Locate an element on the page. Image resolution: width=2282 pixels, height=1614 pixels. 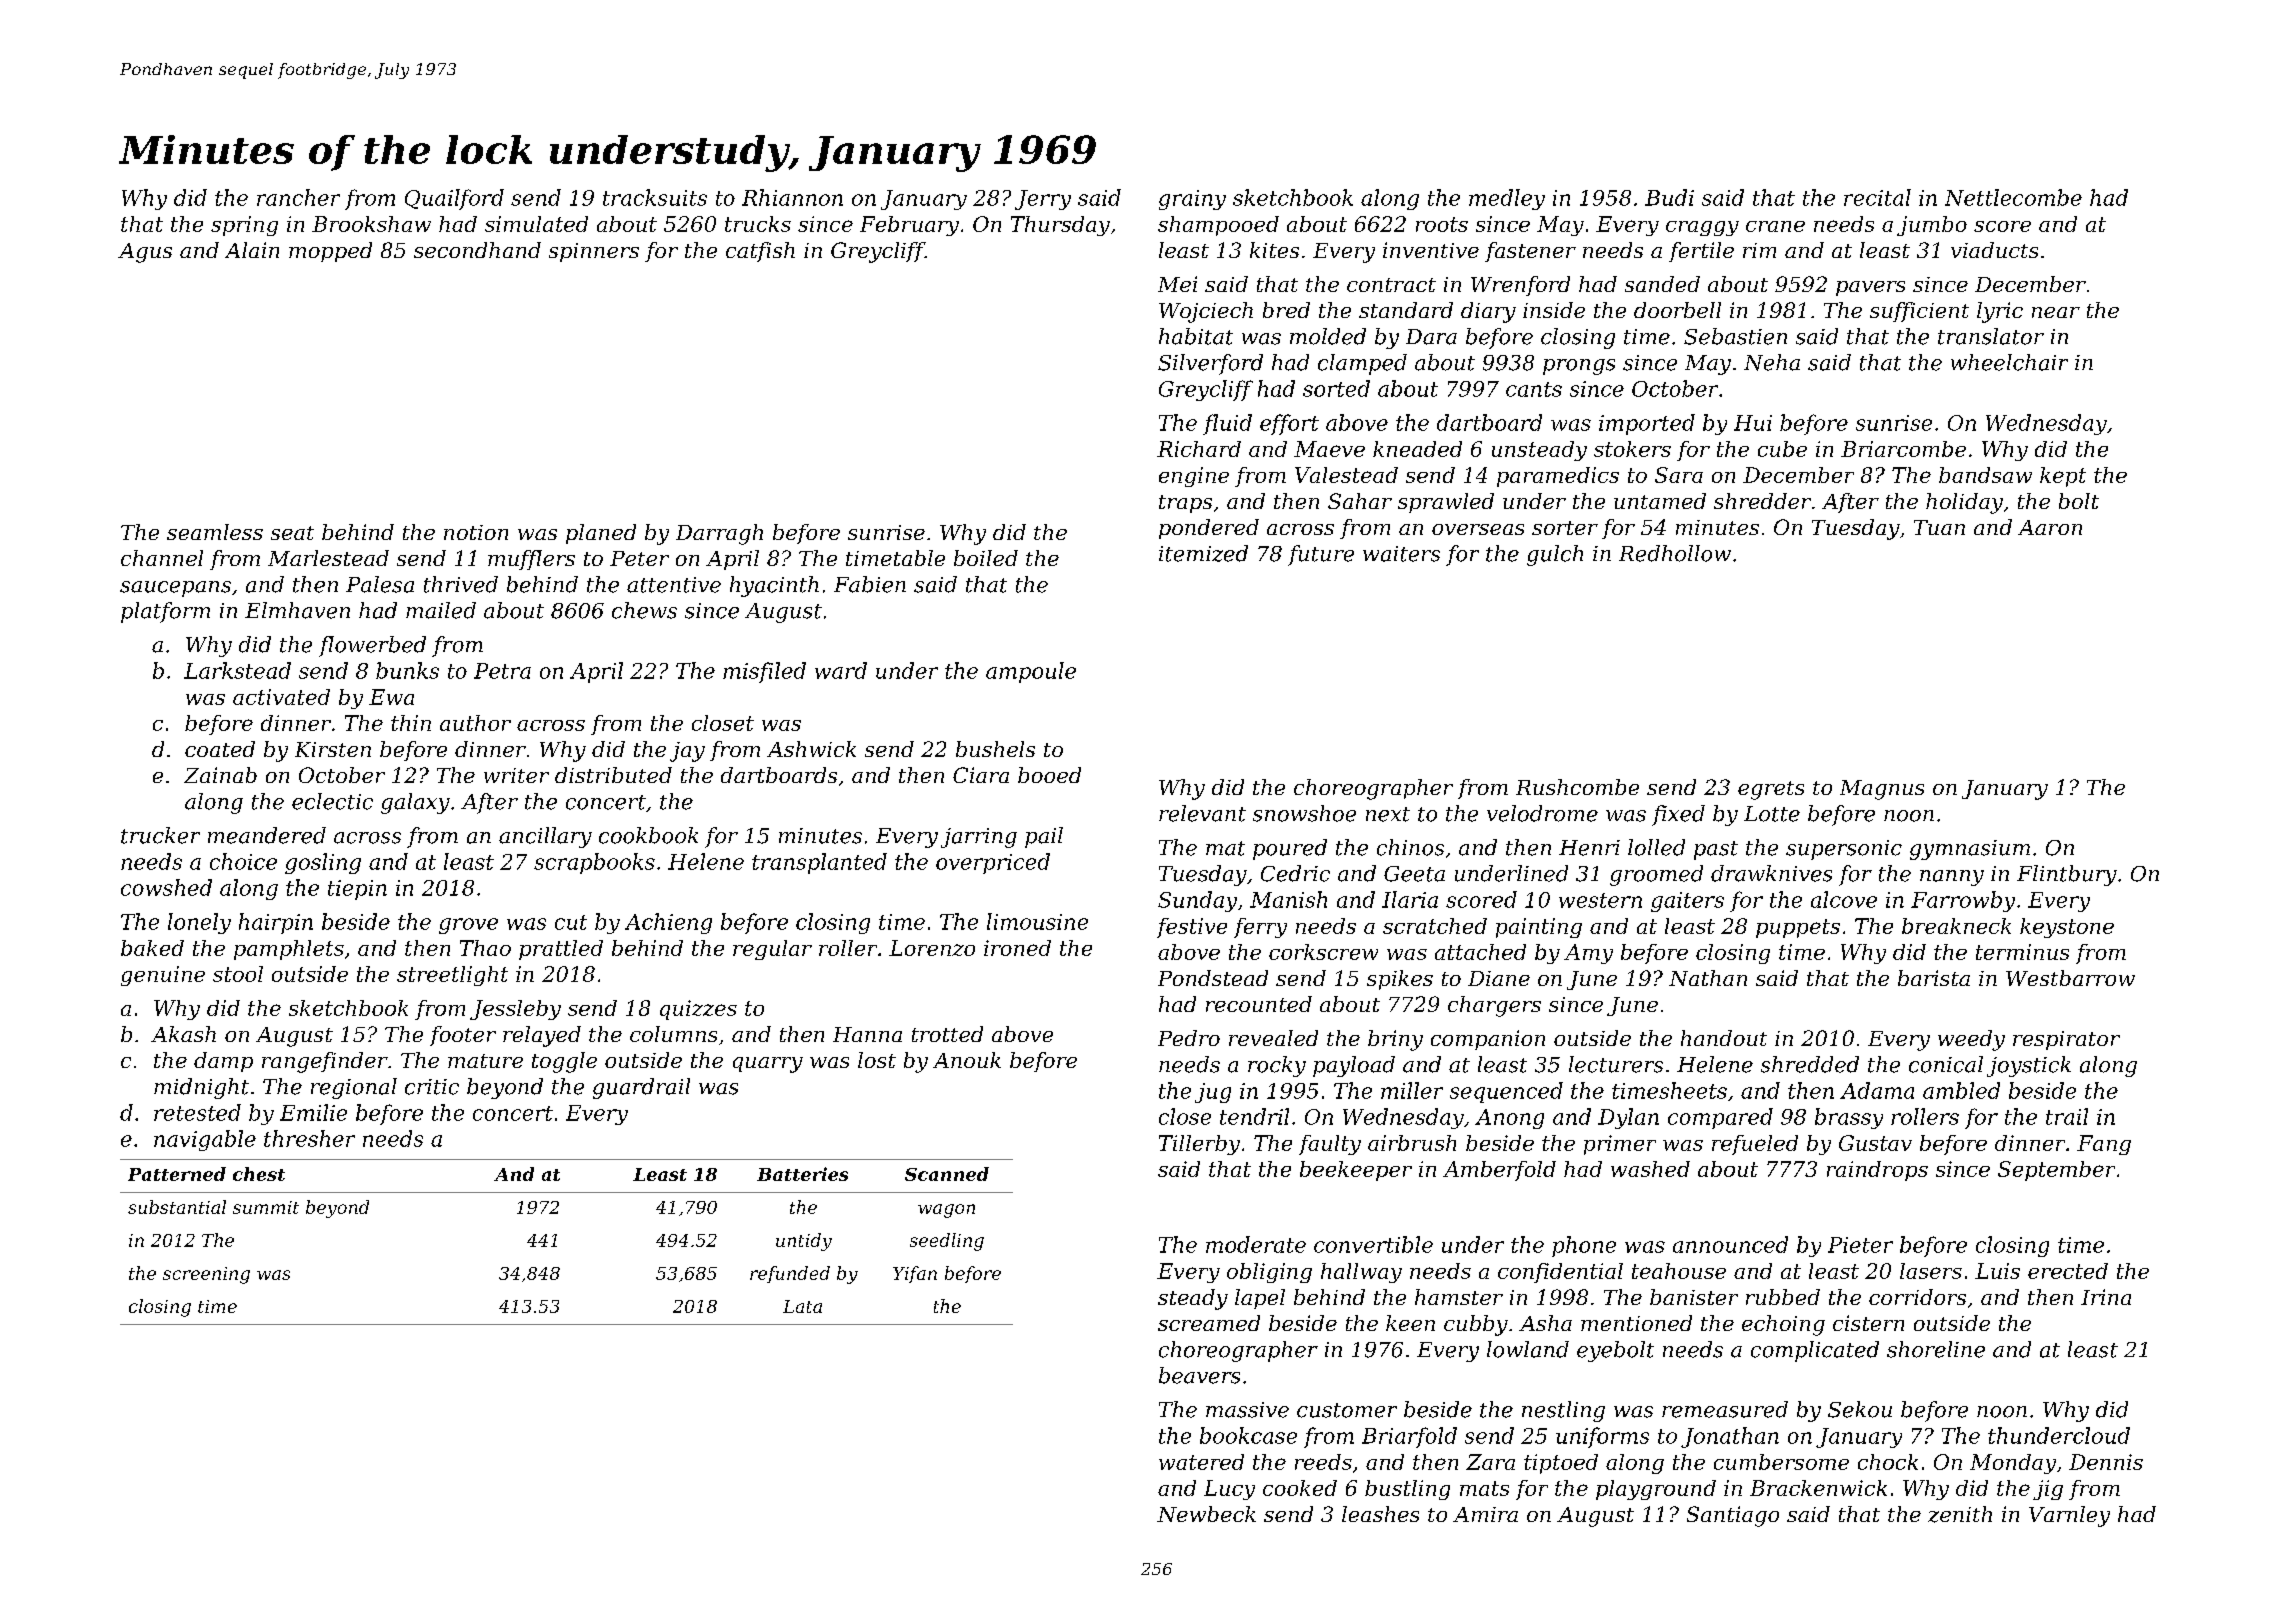
writer is located at coordinates (516, 775).
